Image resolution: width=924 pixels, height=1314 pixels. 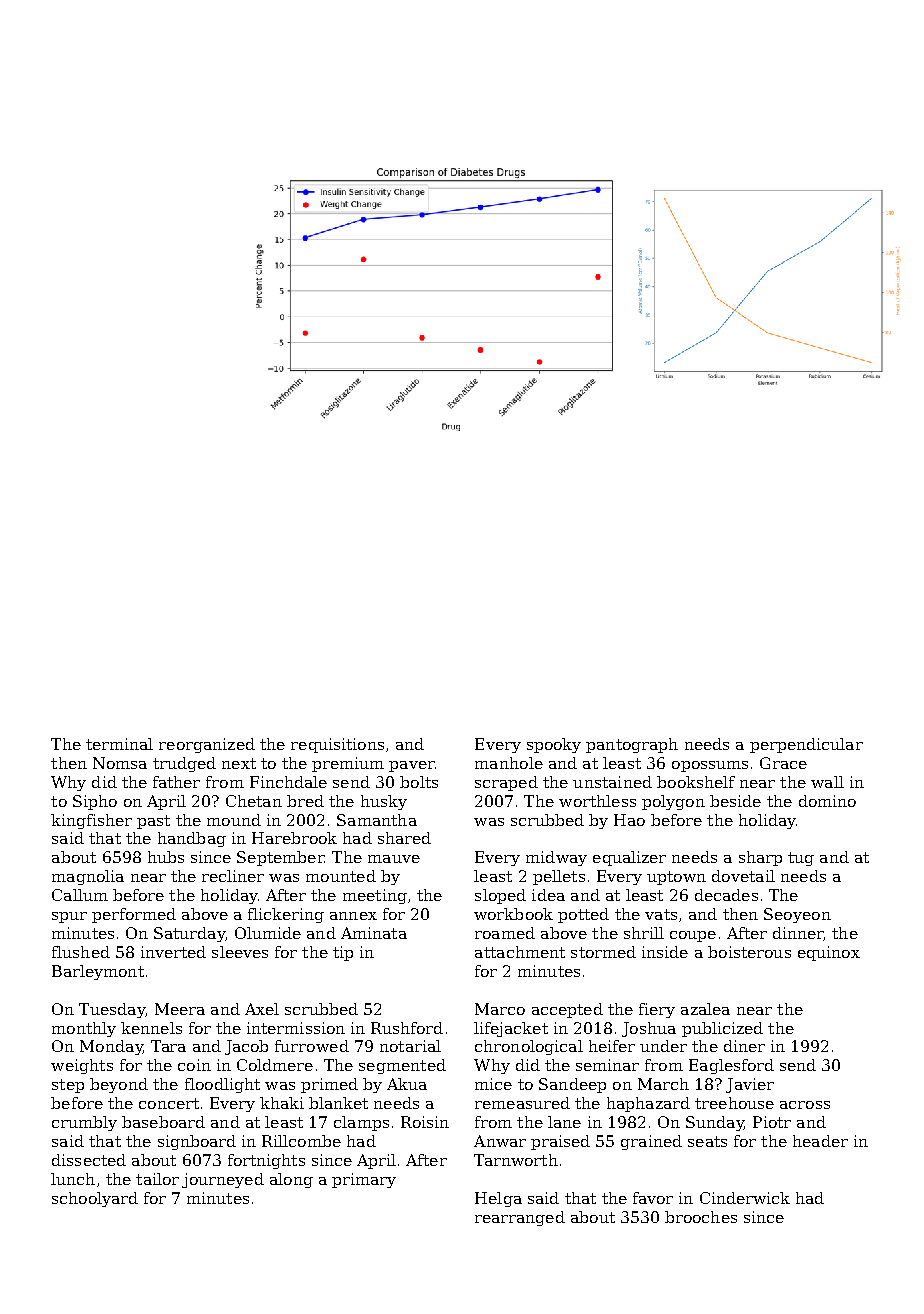 What do you see at coordinates (701, 1217) in the screenshot?
I see `brooches` at bounding box center [701, 1217].
